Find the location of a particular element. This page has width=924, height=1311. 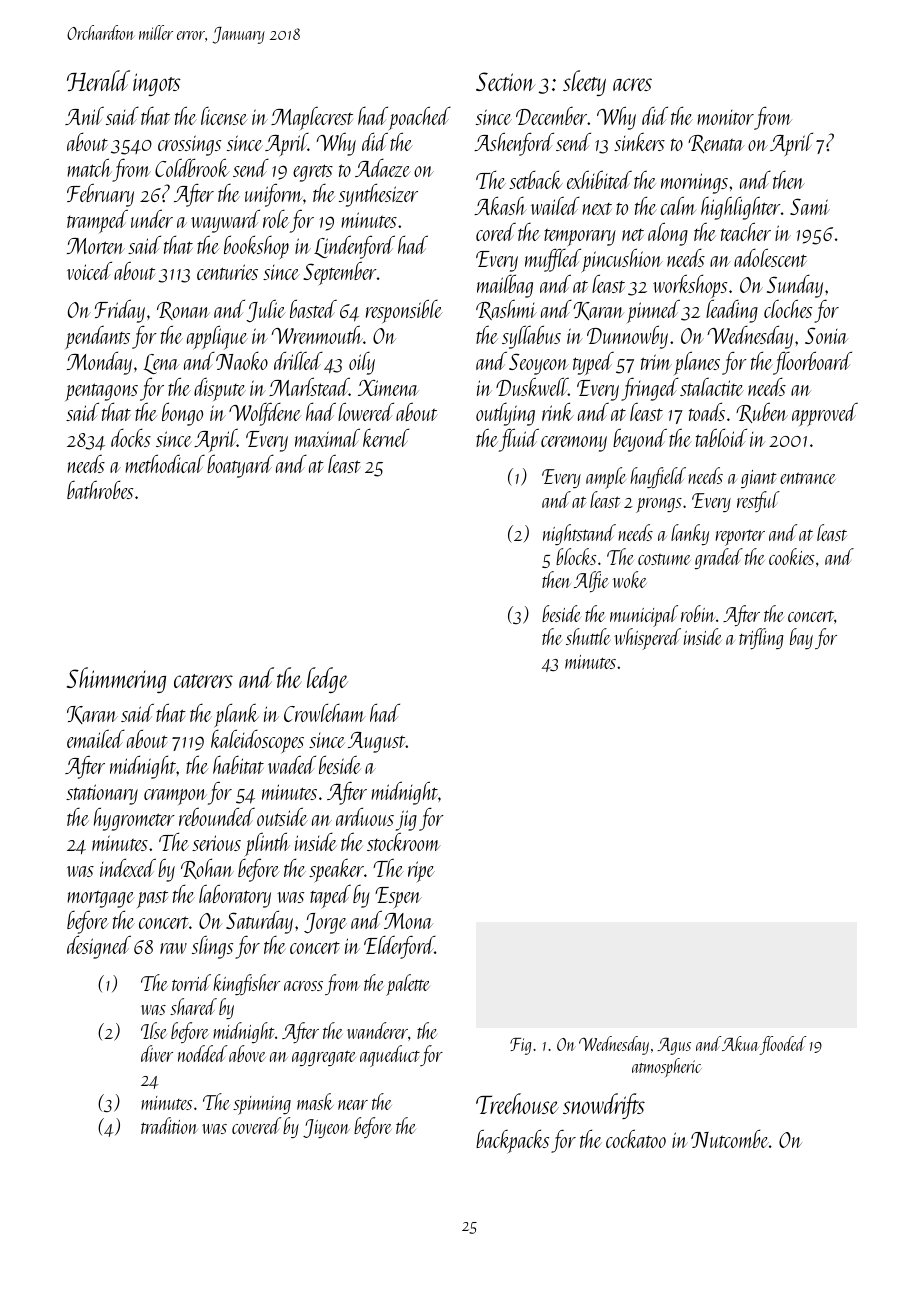

sinkers is located at coordinates (639, 142).
